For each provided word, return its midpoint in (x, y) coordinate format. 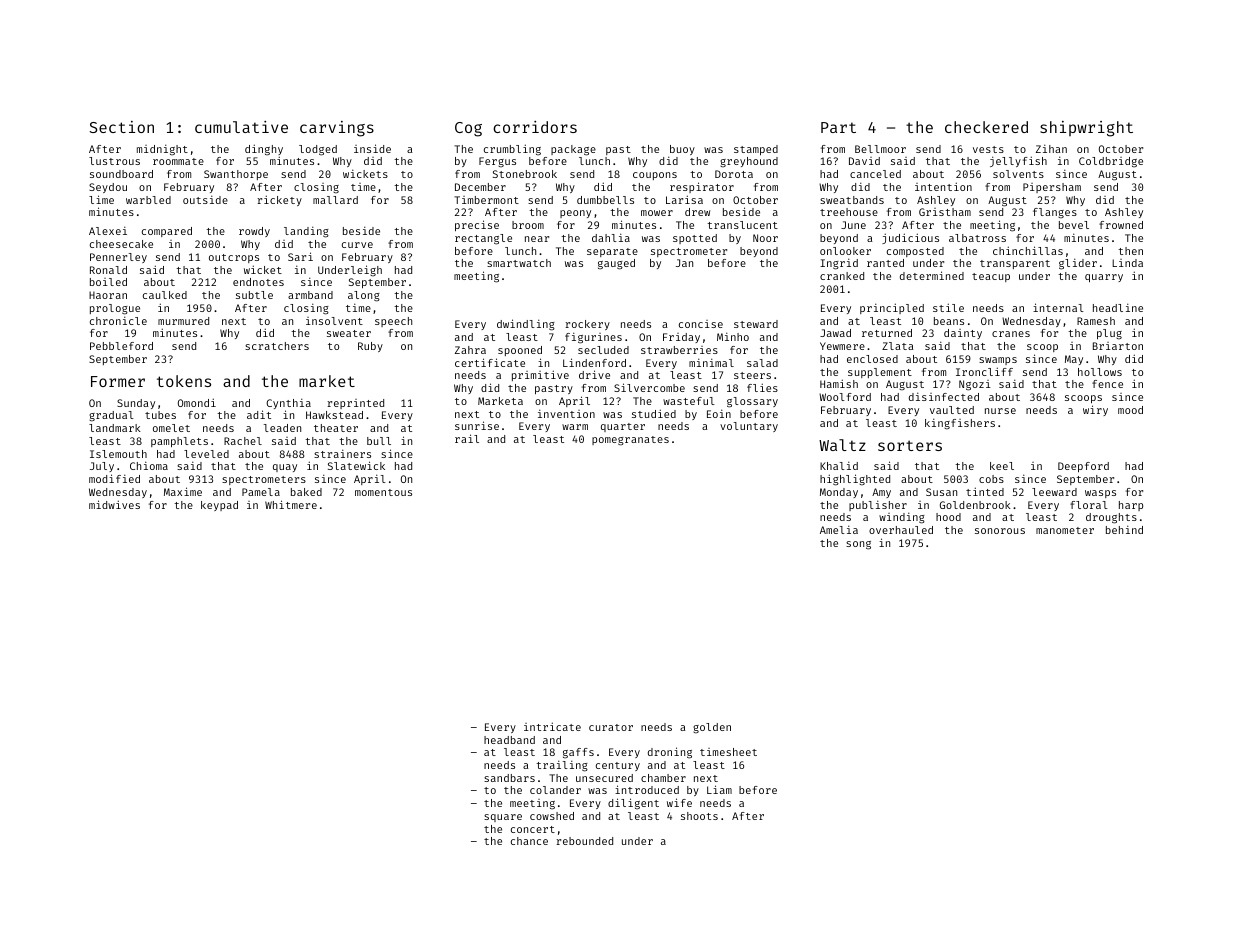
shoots (699, 816)
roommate (178, 161)
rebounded (584, 841)
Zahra (470, 350)
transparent (1015, 264)
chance (529, 841)
